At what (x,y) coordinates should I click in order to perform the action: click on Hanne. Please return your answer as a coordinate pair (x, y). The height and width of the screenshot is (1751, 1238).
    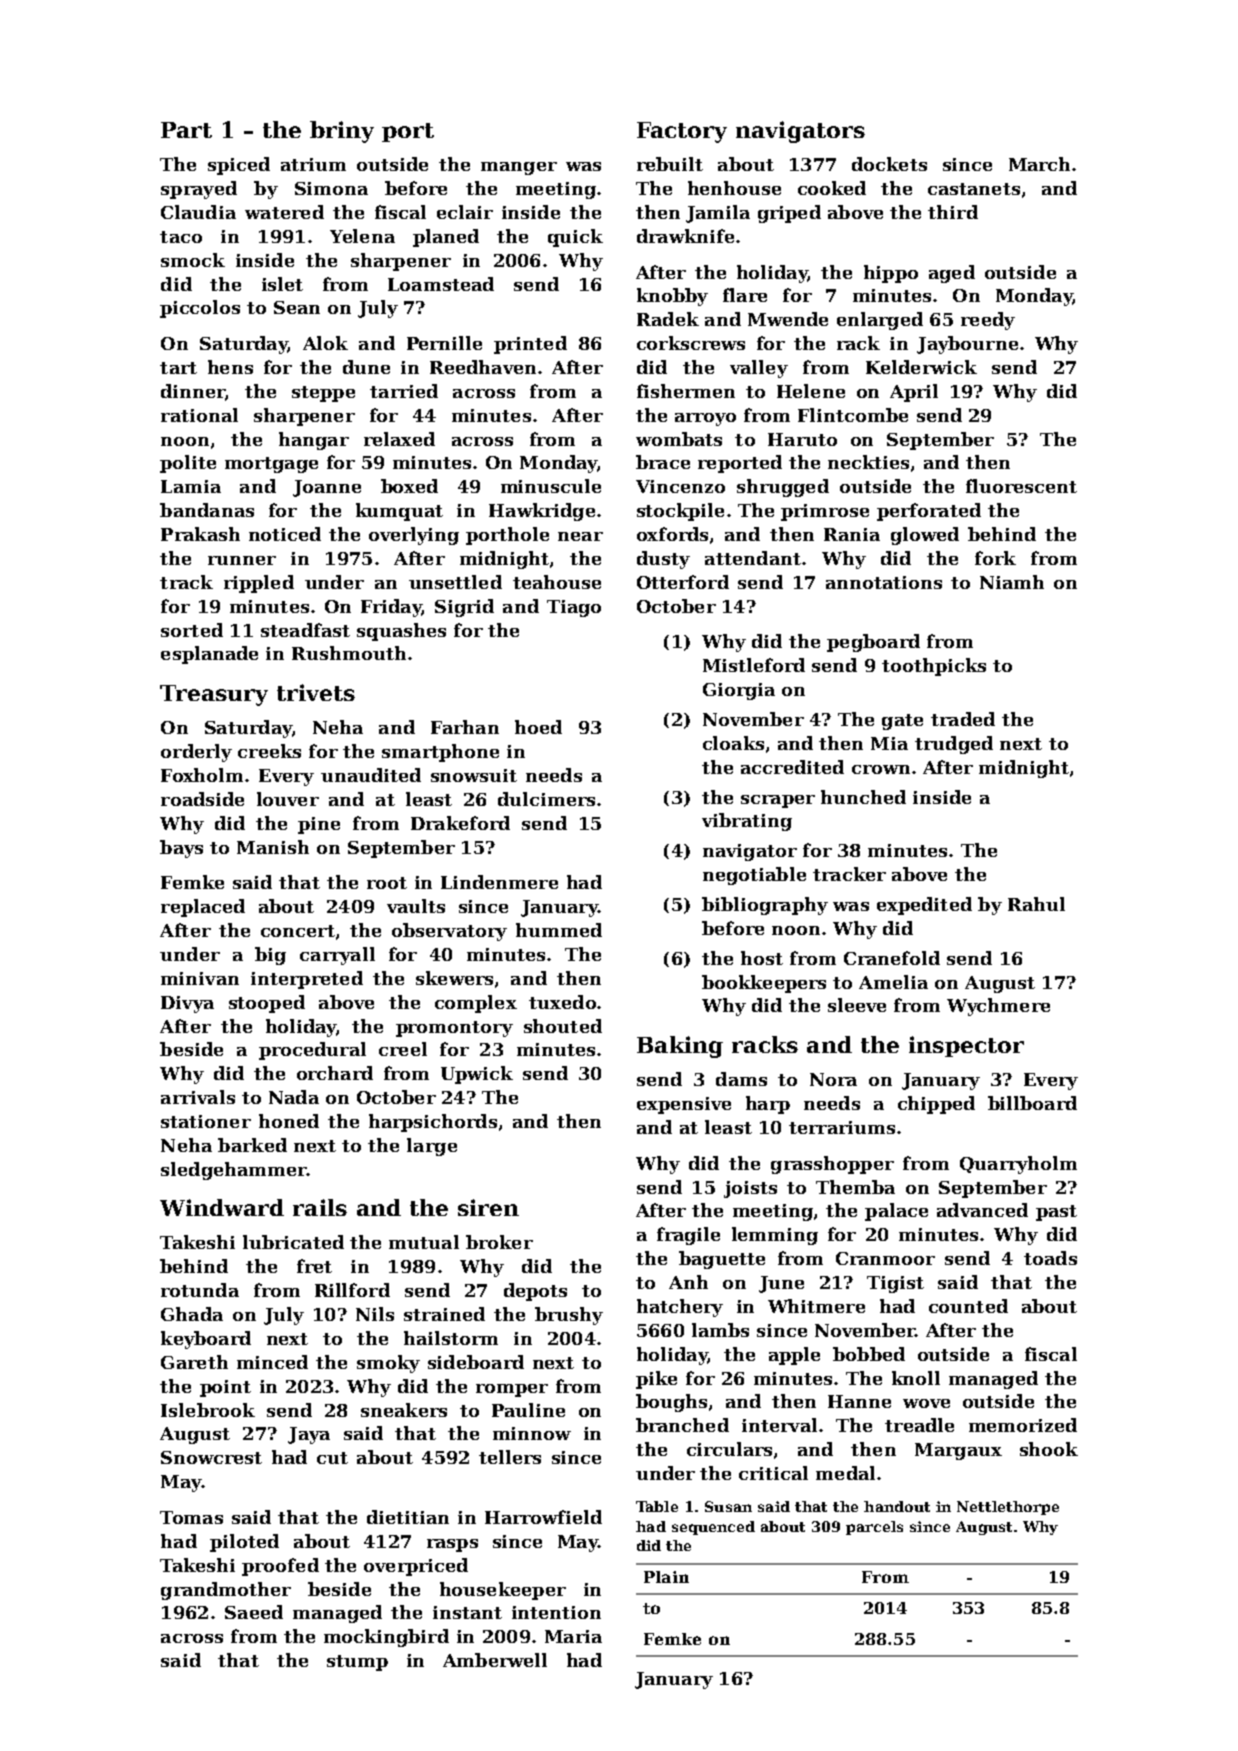
    Looking at the image, I should click on (859, 1401).
